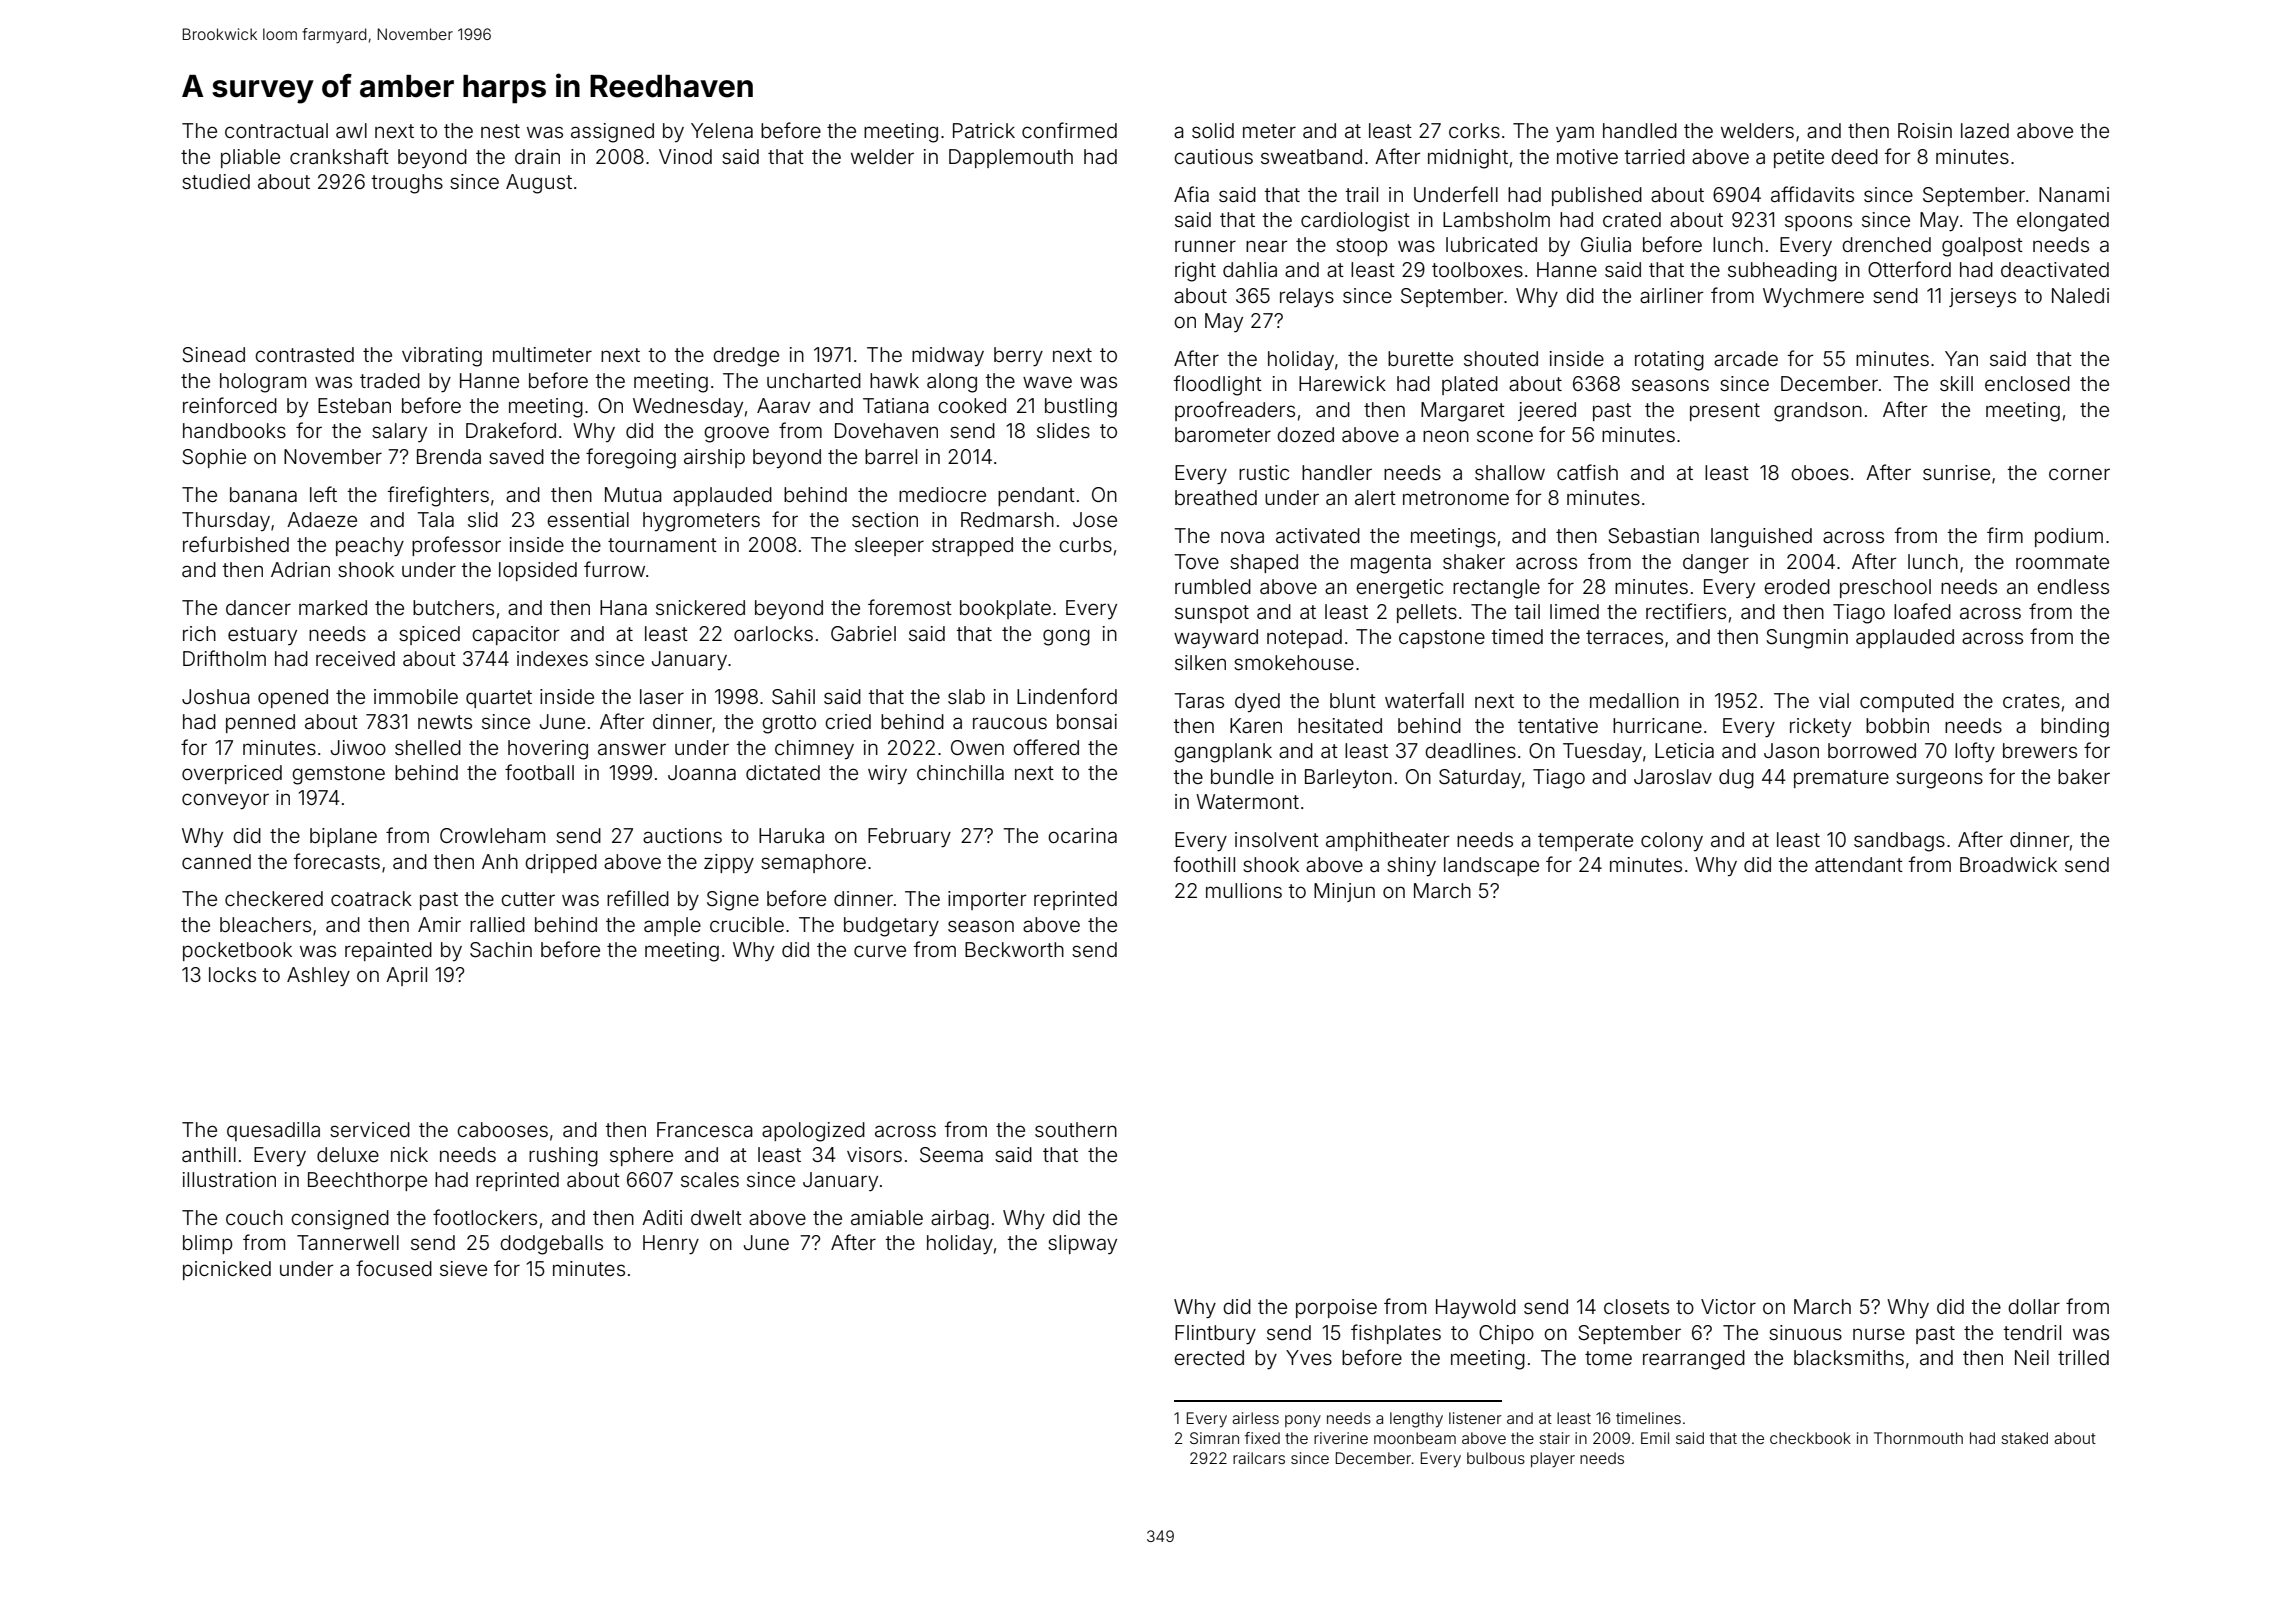 The height and width of the screenshot is (1620, 2292). What do you see at coordinates (1076, 1129) in the screenshot?
I see `southern` at bounding box center [1076, 1129].
